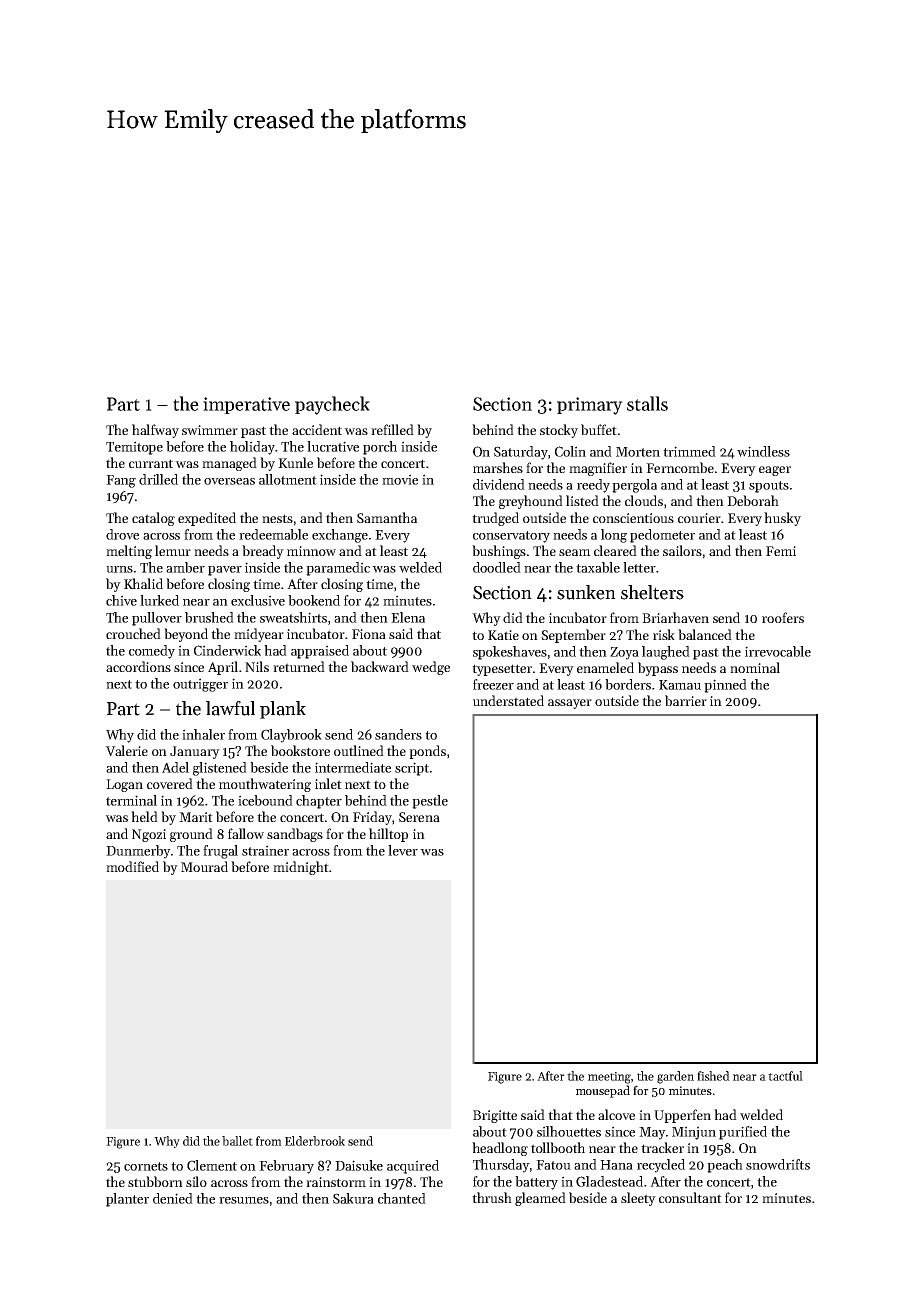 The image size is (924, 1308). I want to click on listed, so click(582, 500).
